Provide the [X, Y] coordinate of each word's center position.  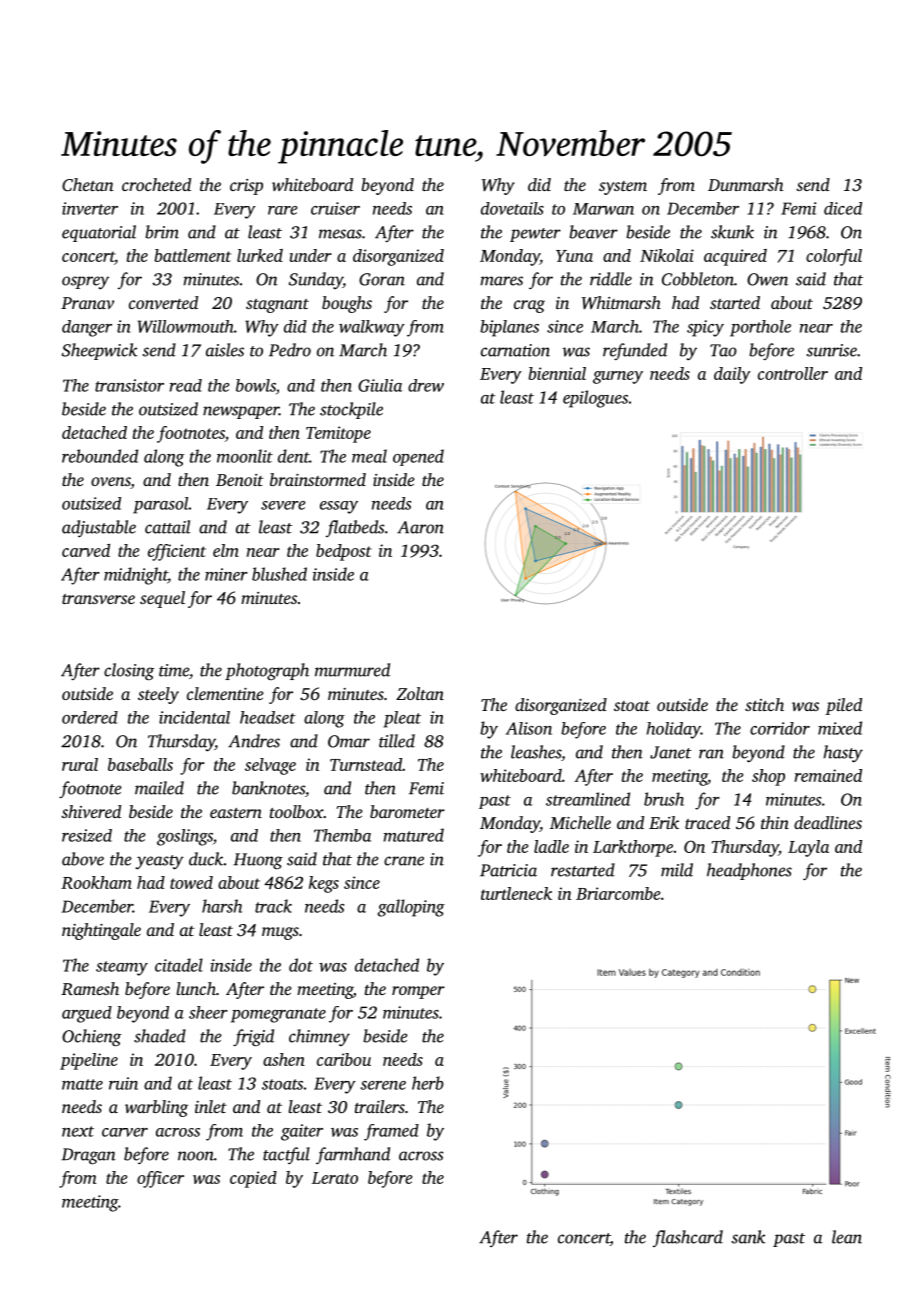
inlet [211, 1106]
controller [793, 373]
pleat [402, 719]
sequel [162, 599]
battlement [192, 255]
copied [253, 1179]
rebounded [100, 456]
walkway [372, 328]
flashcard [688, 1238]
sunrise [832, 350]
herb [428, 1083]
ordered [90, 717]
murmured [352, 670]
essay [339, 507]
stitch [764, 704]
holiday [674, 730]
